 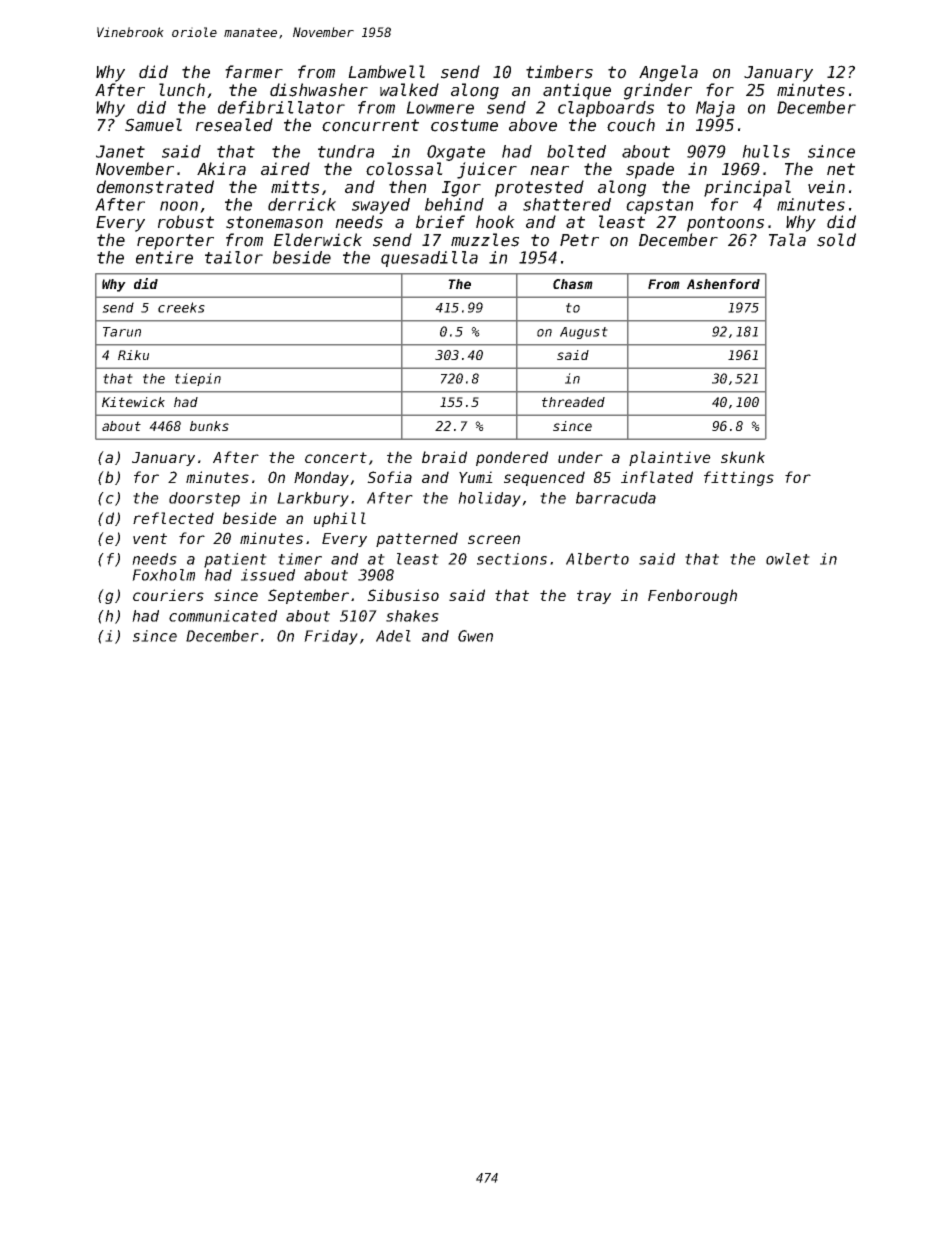 I want to click on couriers, so click(x=168, y=595).
